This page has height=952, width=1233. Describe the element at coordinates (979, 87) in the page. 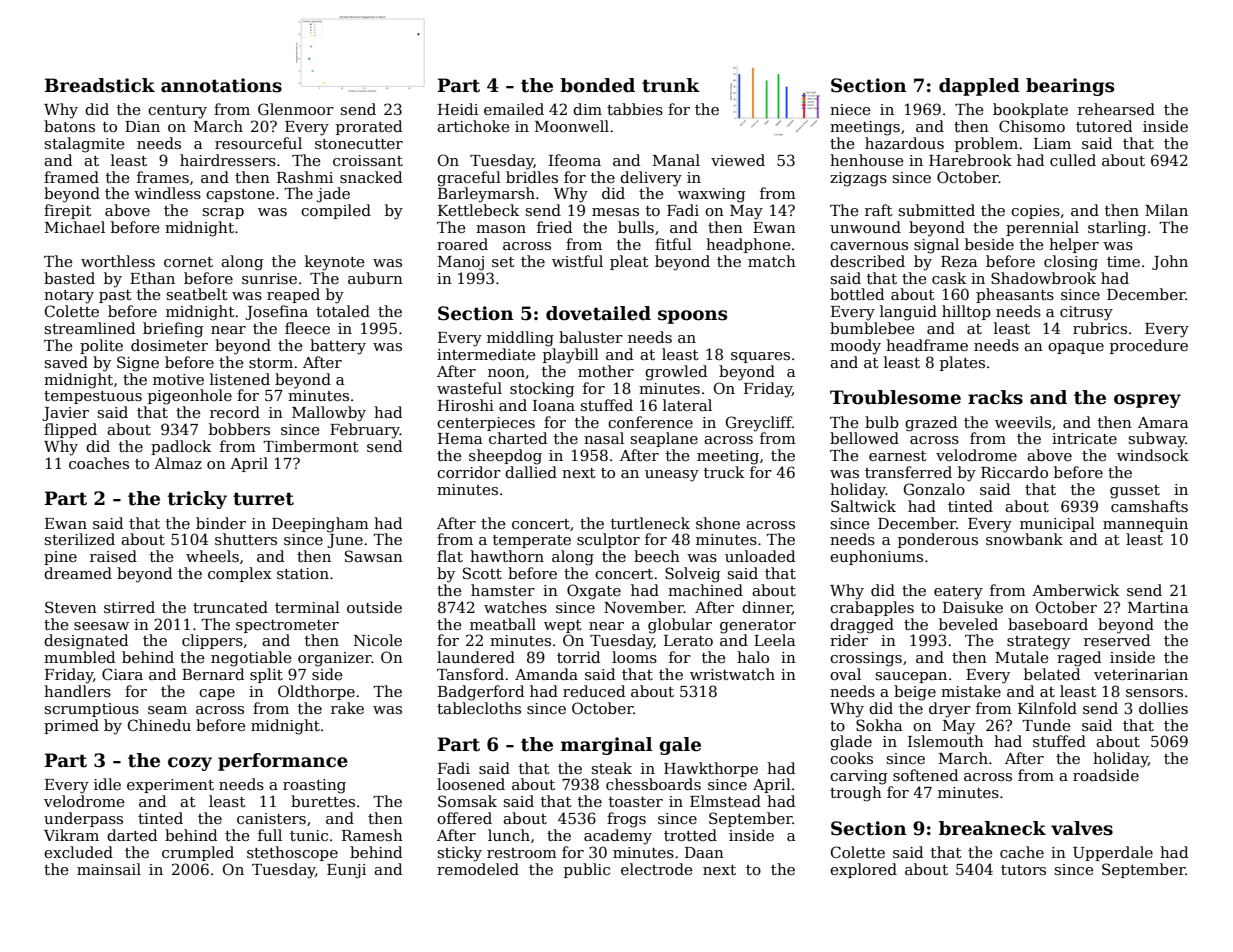

I see `dappled` at that location.
